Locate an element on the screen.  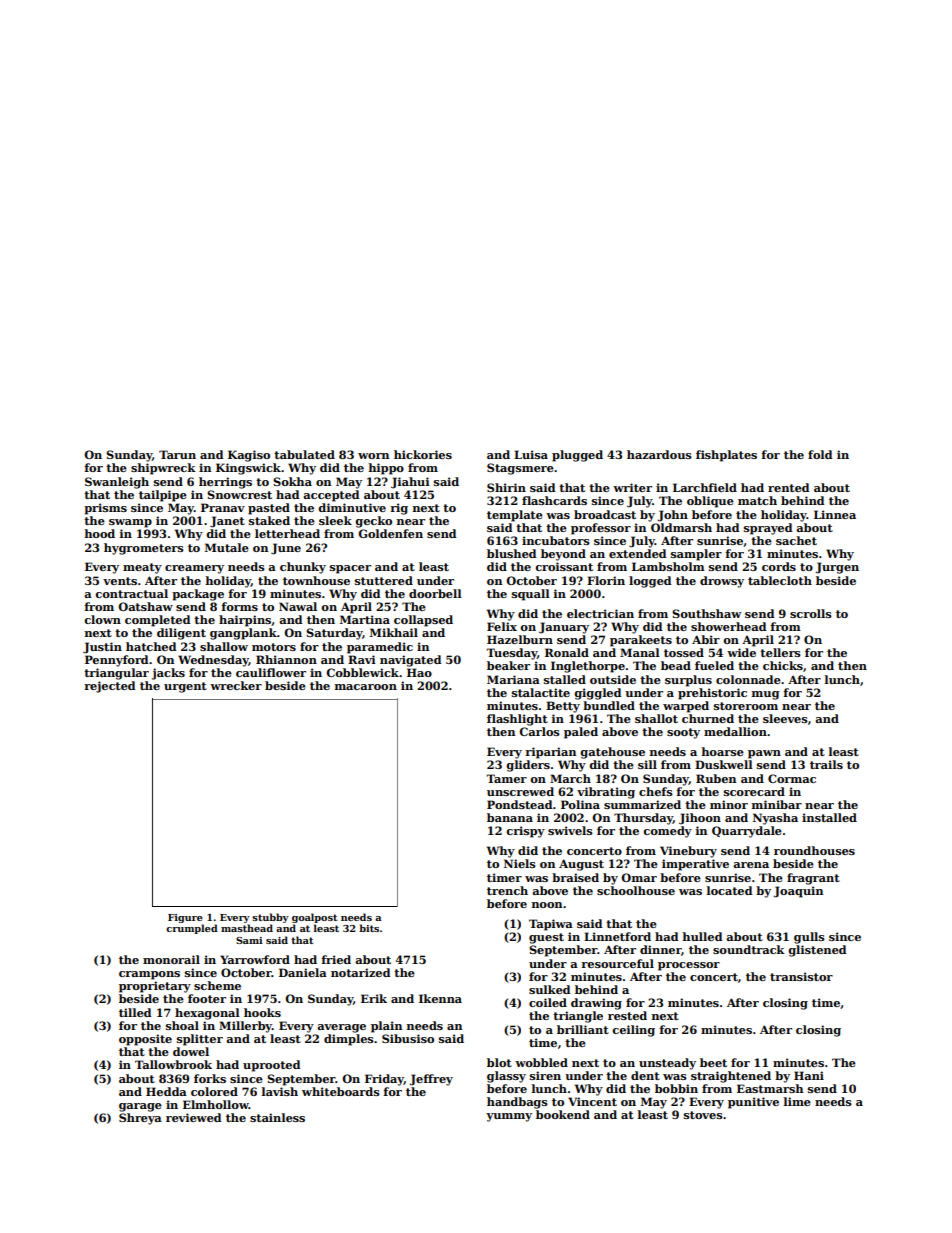
Tarun is located at coordinates (177, 454).
